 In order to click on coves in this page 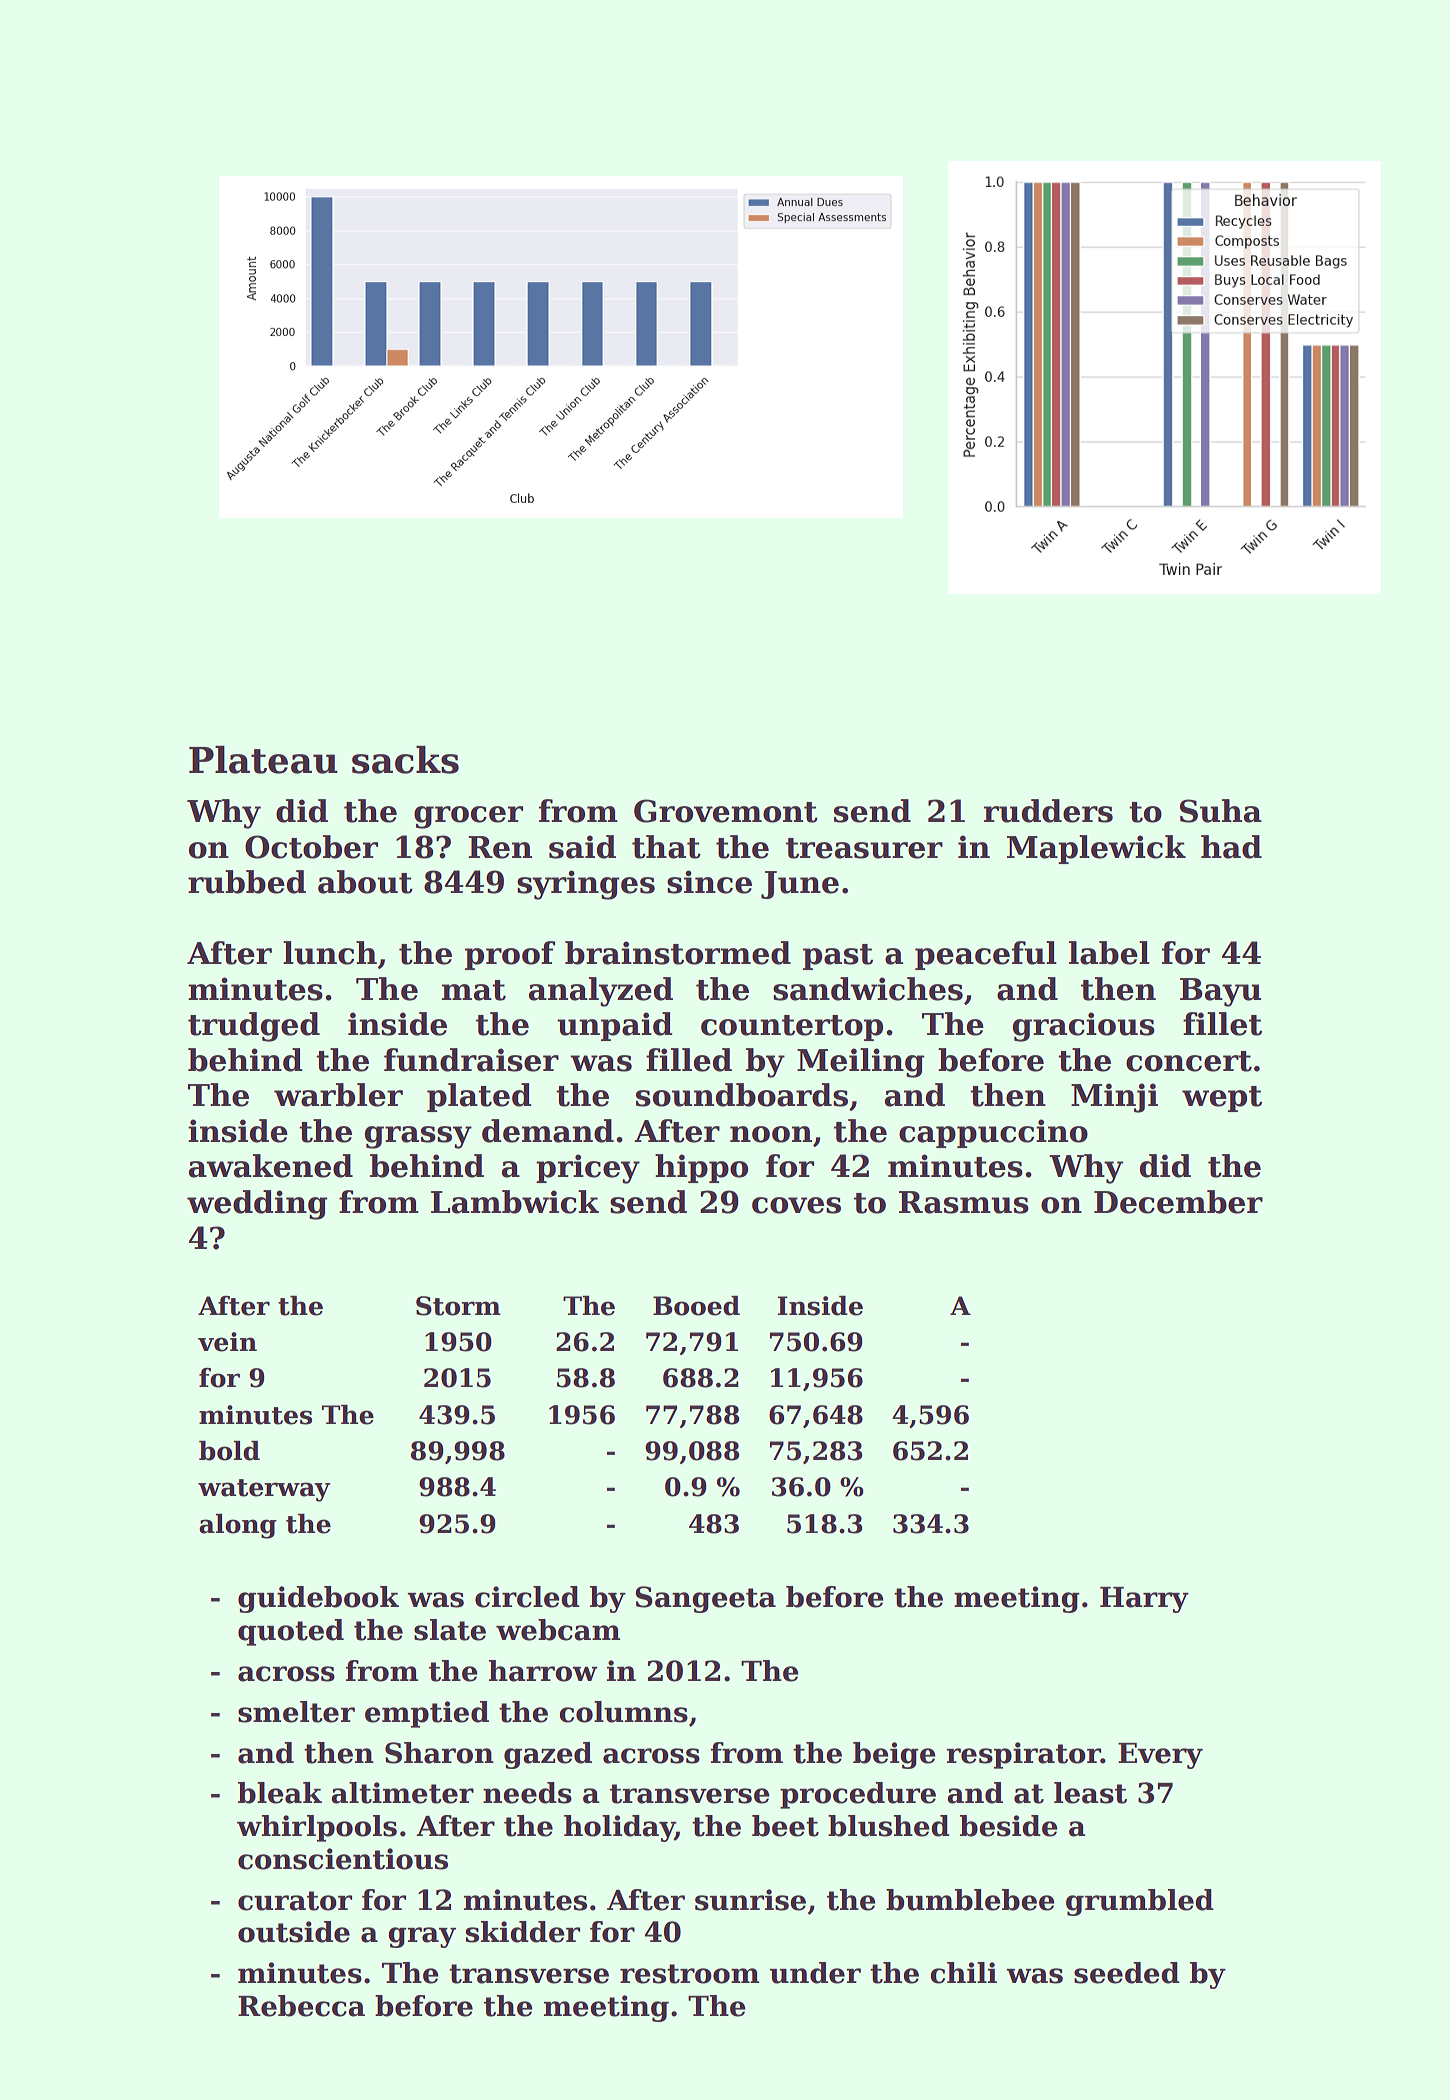, I will do `click(796, 1205)`.
